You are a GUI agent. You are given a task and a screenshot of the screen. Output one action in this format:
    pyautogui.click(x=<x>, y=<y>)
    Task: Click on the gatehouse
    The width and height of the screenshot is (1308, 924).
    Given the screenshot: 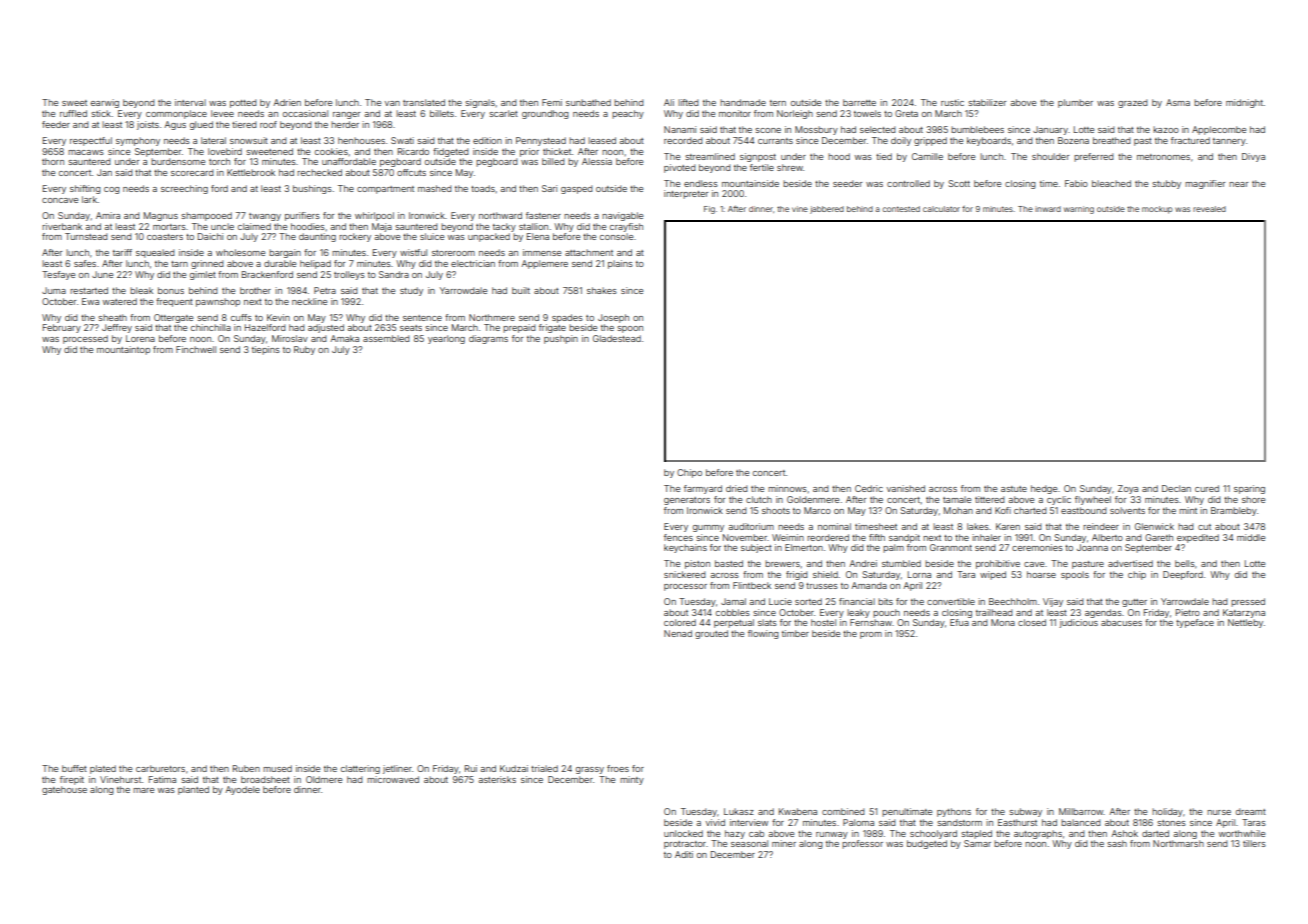 What is the action you would take?
    pyautogui.click(x=64, y=790)
